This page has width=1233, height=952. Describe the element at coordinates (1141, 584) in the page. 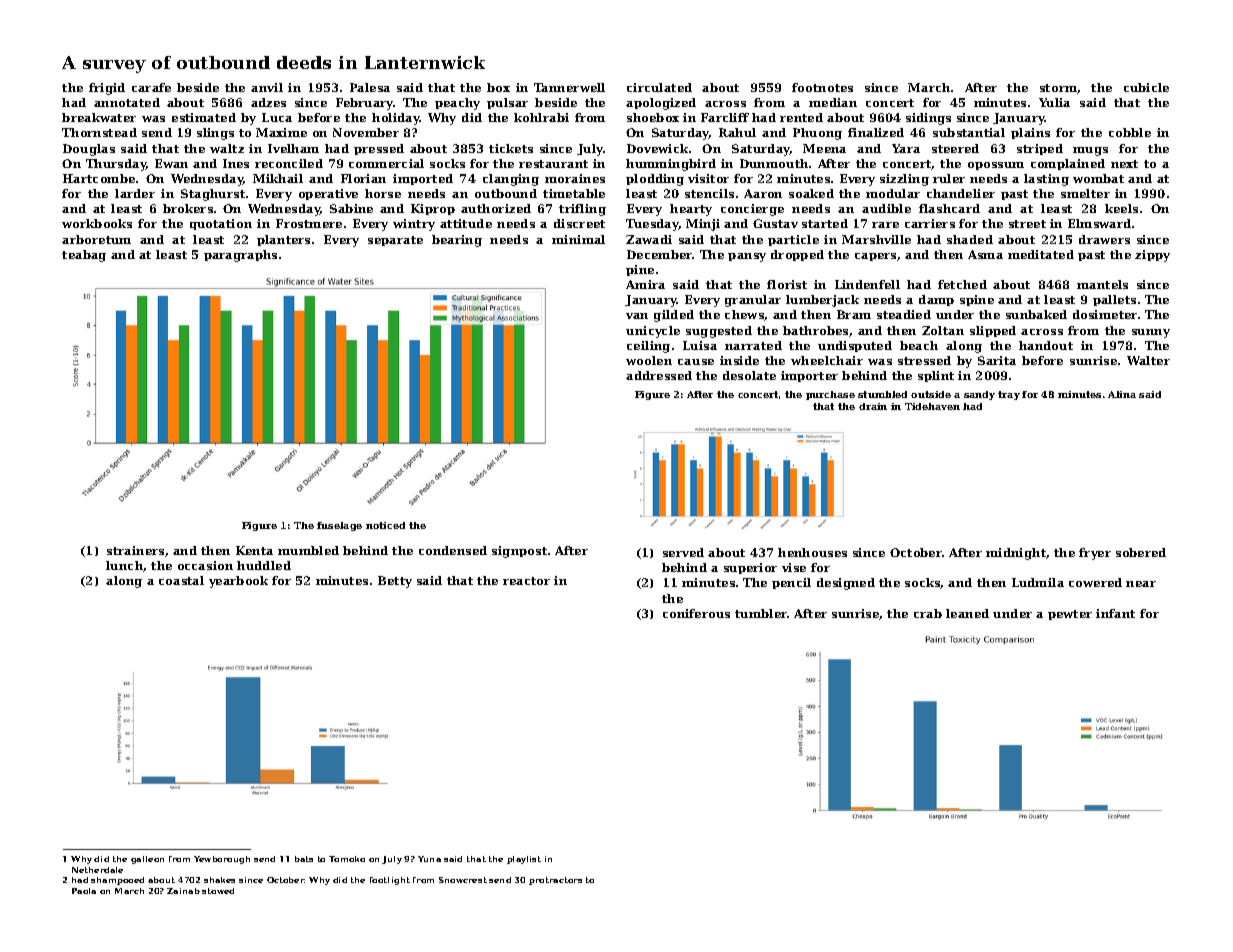

I see `near` at that location.
